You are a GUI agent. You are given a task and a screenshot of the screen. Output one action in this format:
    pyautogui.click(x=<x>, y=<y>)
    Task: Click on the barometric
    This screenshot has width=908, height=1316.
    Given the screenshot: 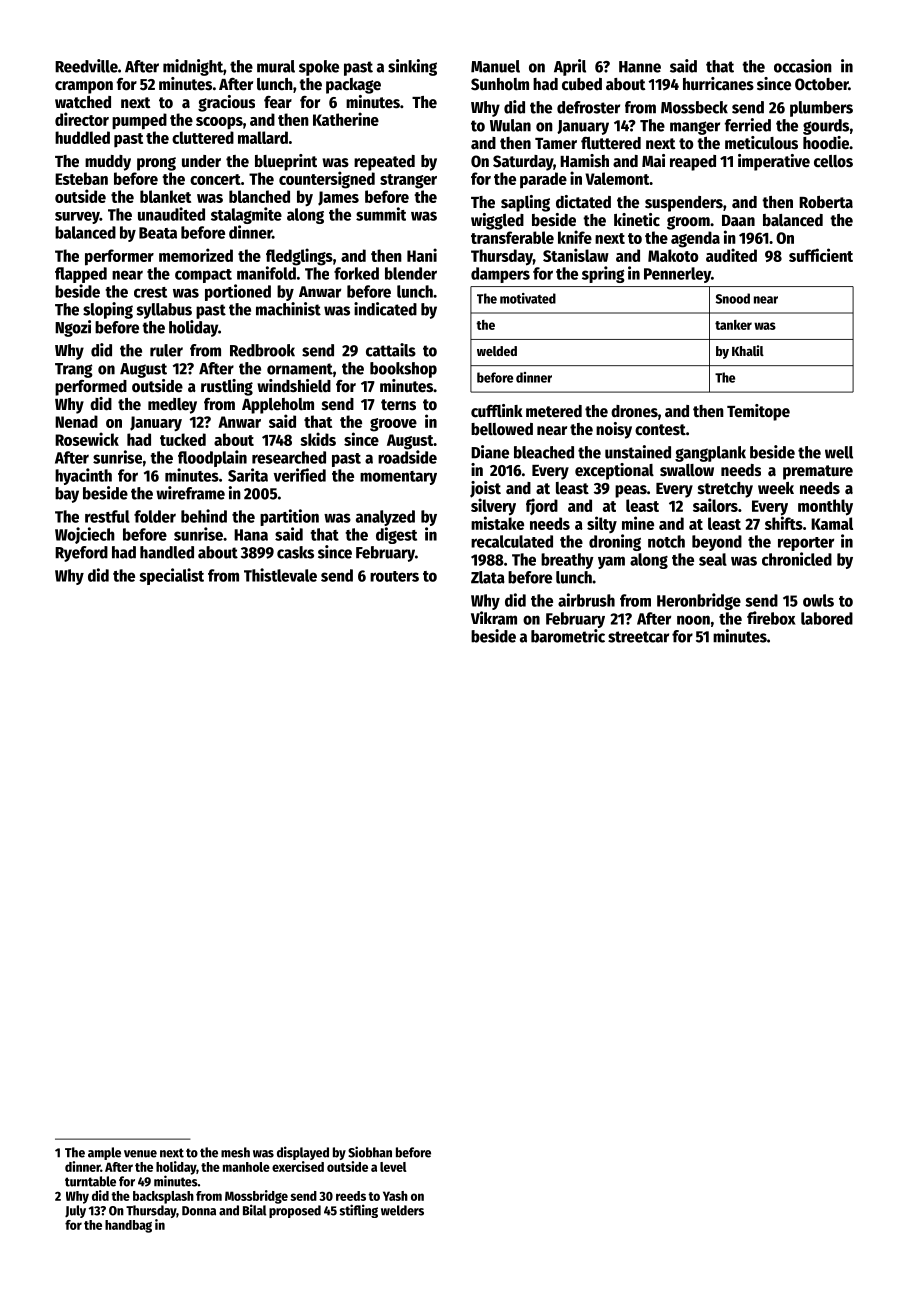 What is the action you would take?
    pyautogui.click(x=568, y=636)
